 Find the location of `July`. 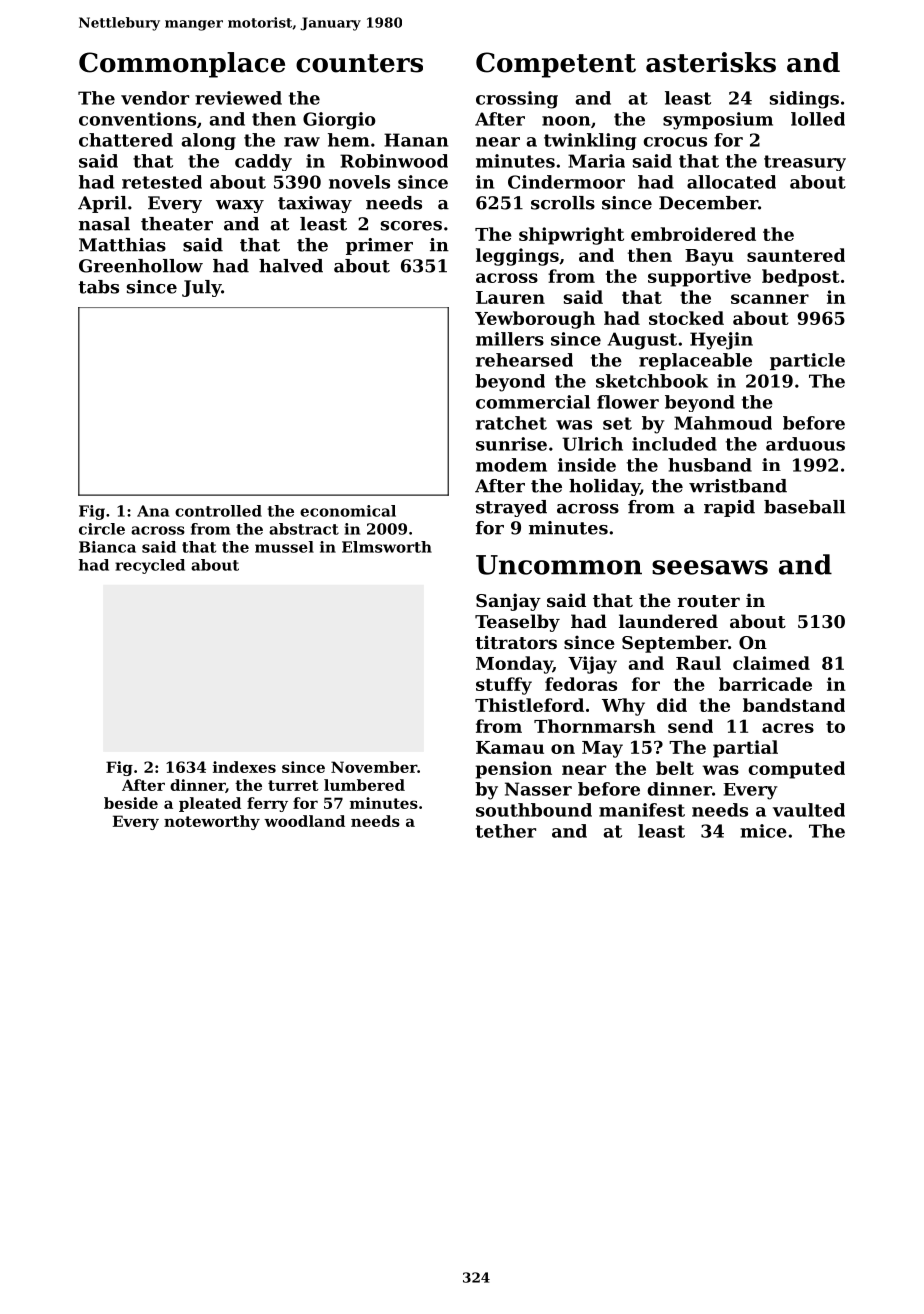

July is located at coordinates (201, 288).
